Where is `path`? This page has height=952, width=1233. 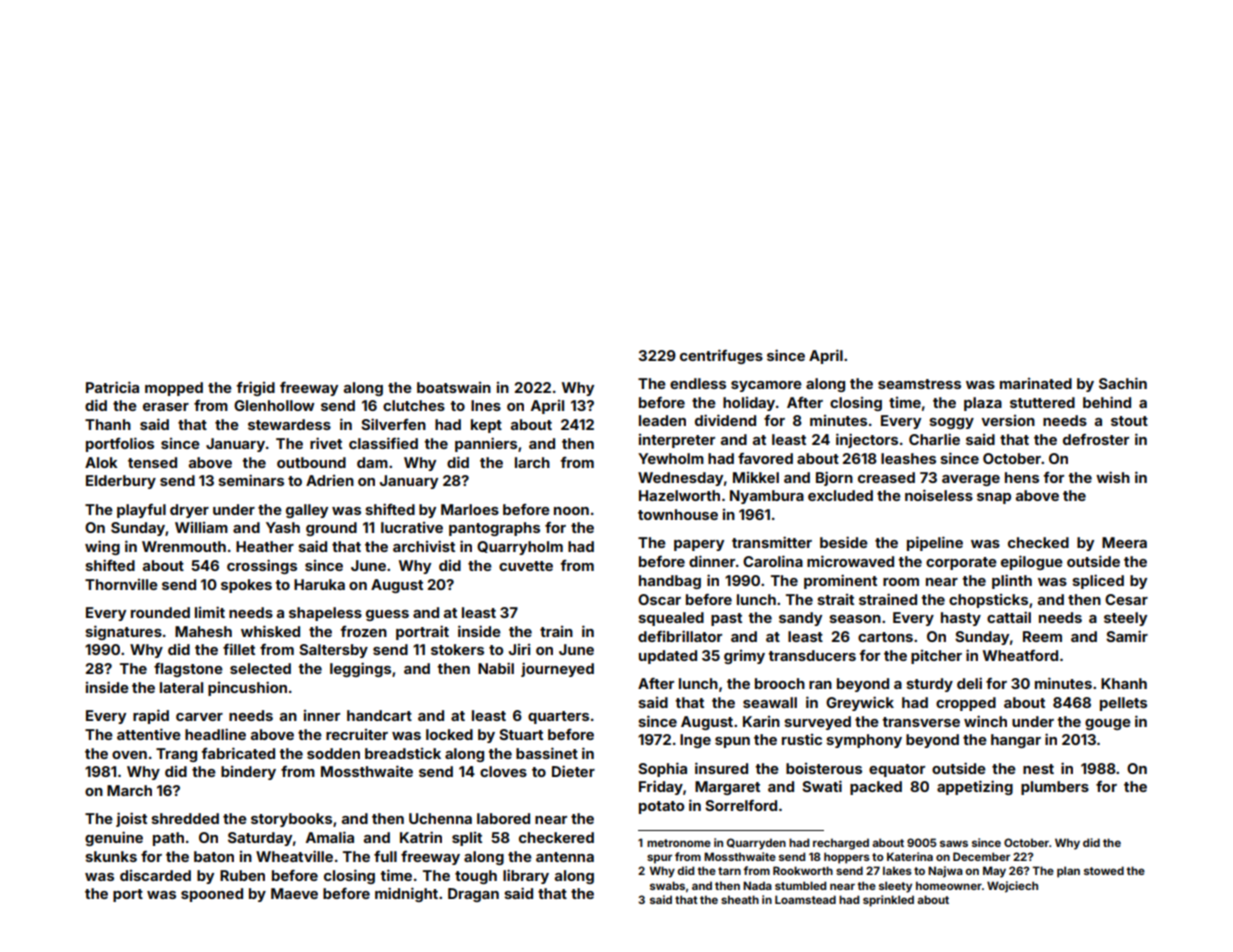 path is located at coordinates (168, 839).
